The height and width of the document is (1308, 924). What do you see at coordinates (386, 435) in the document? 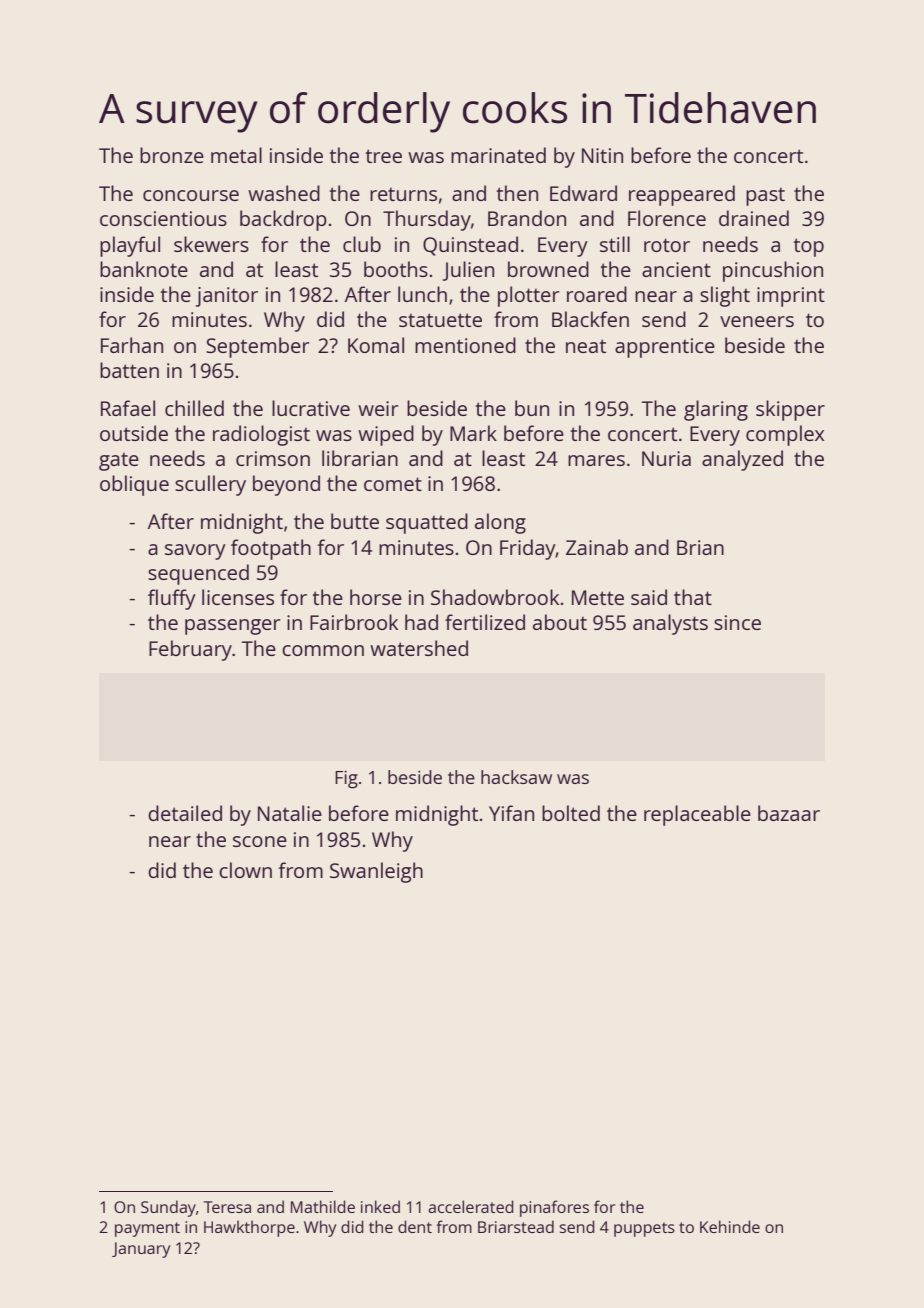
I see `wiped` at bounding box center [386, 435].
